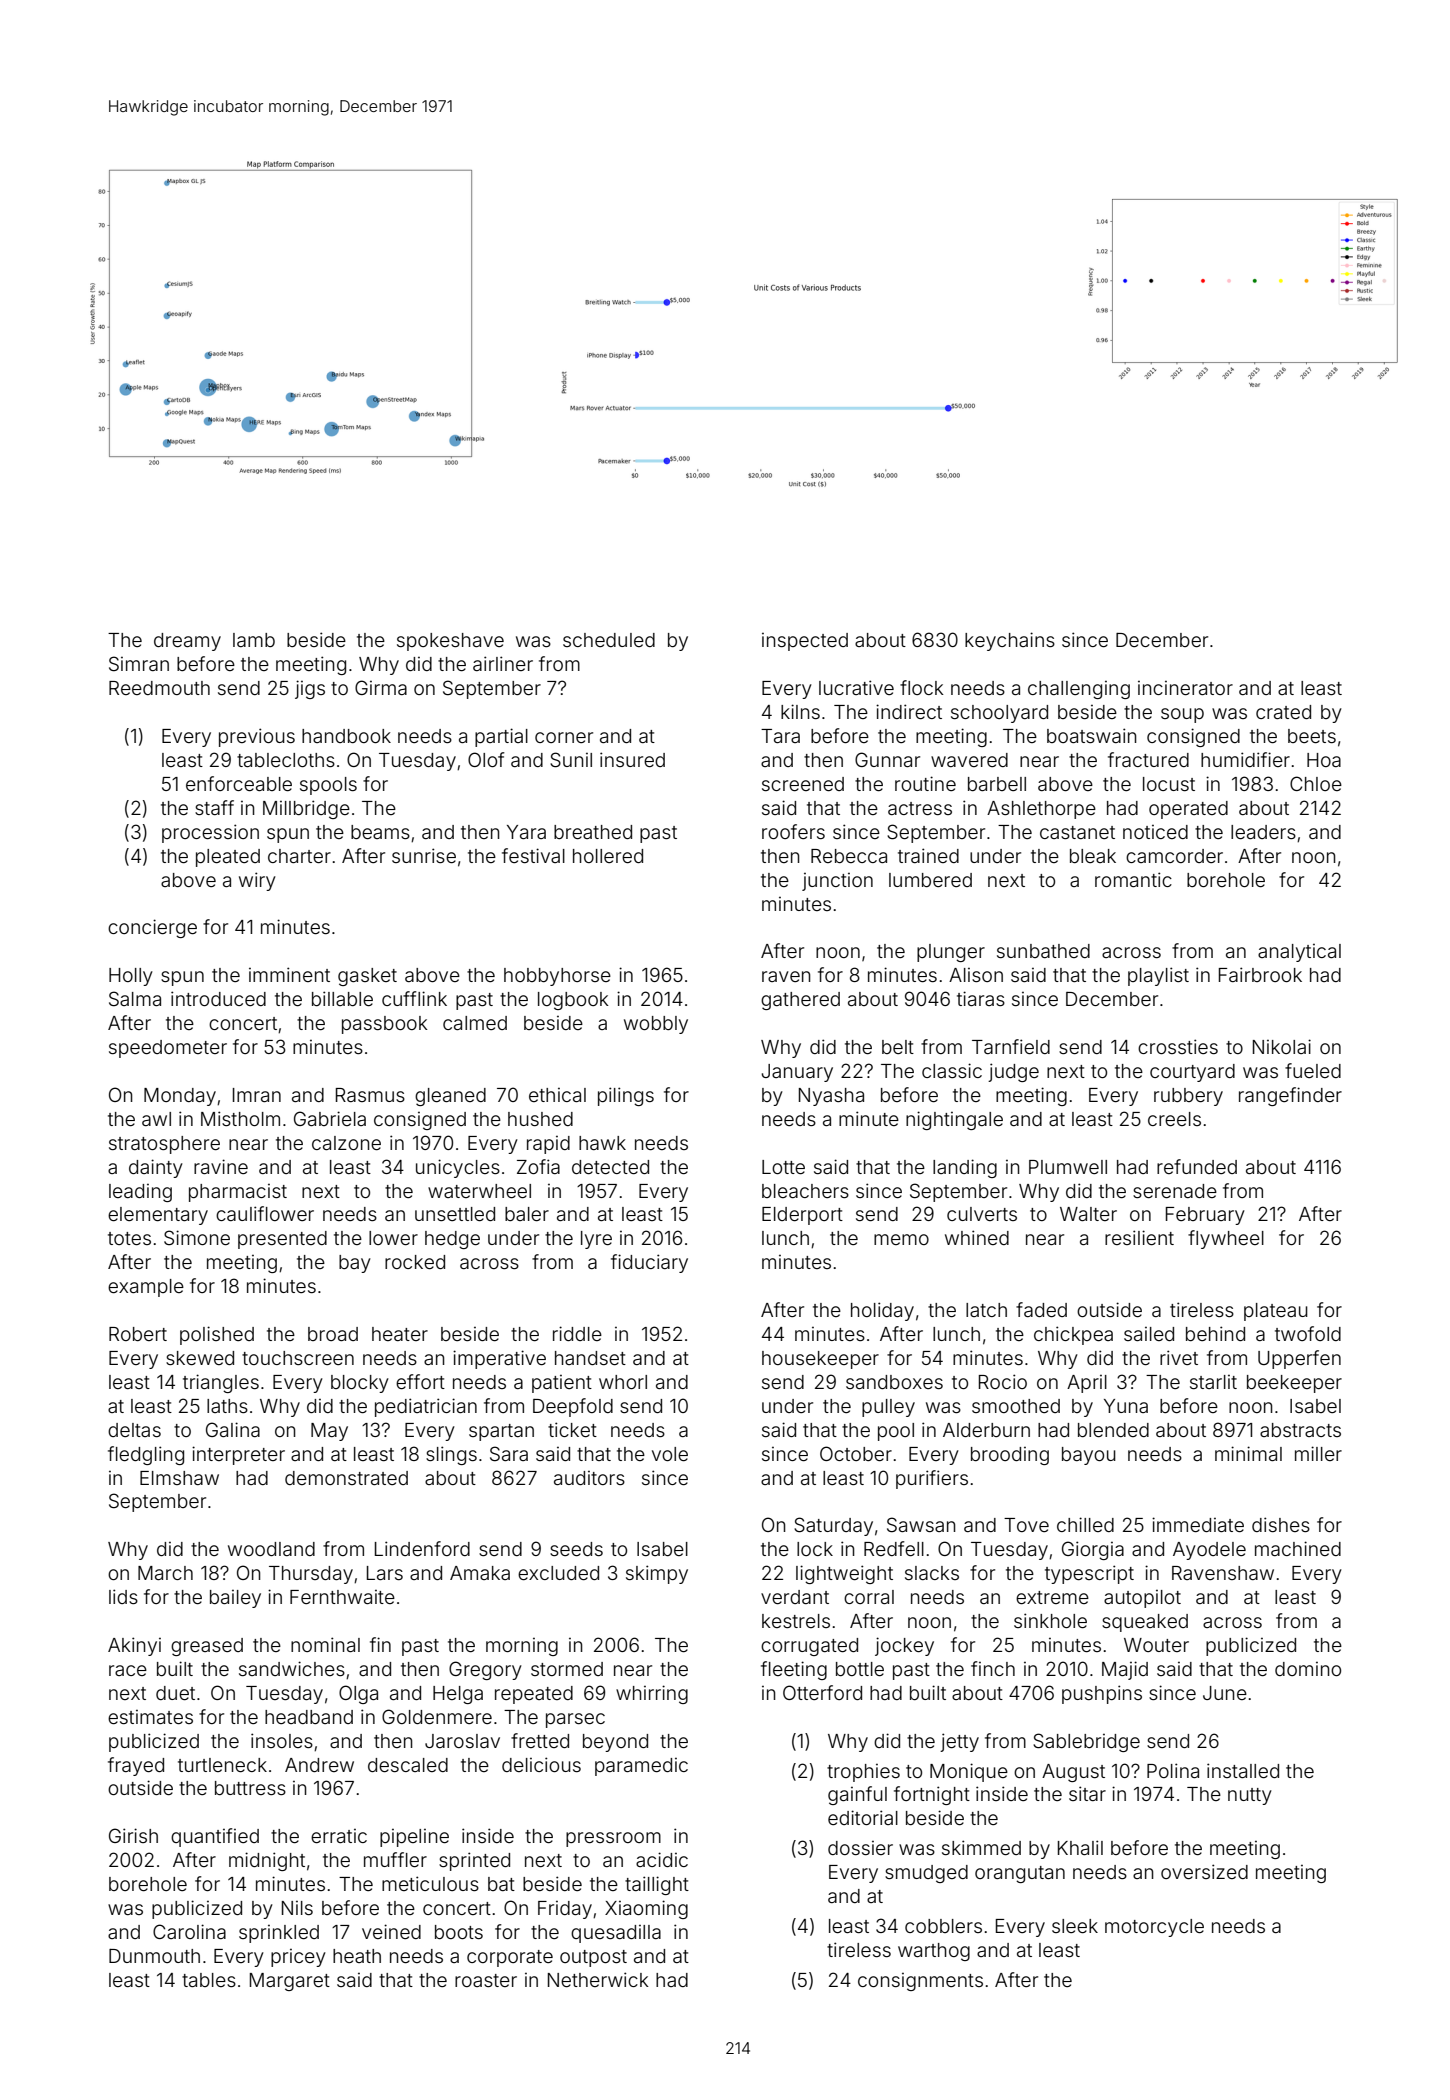  Describe the element at coordinates (837, 882) in the screenshot. I see `junction` at that location.
